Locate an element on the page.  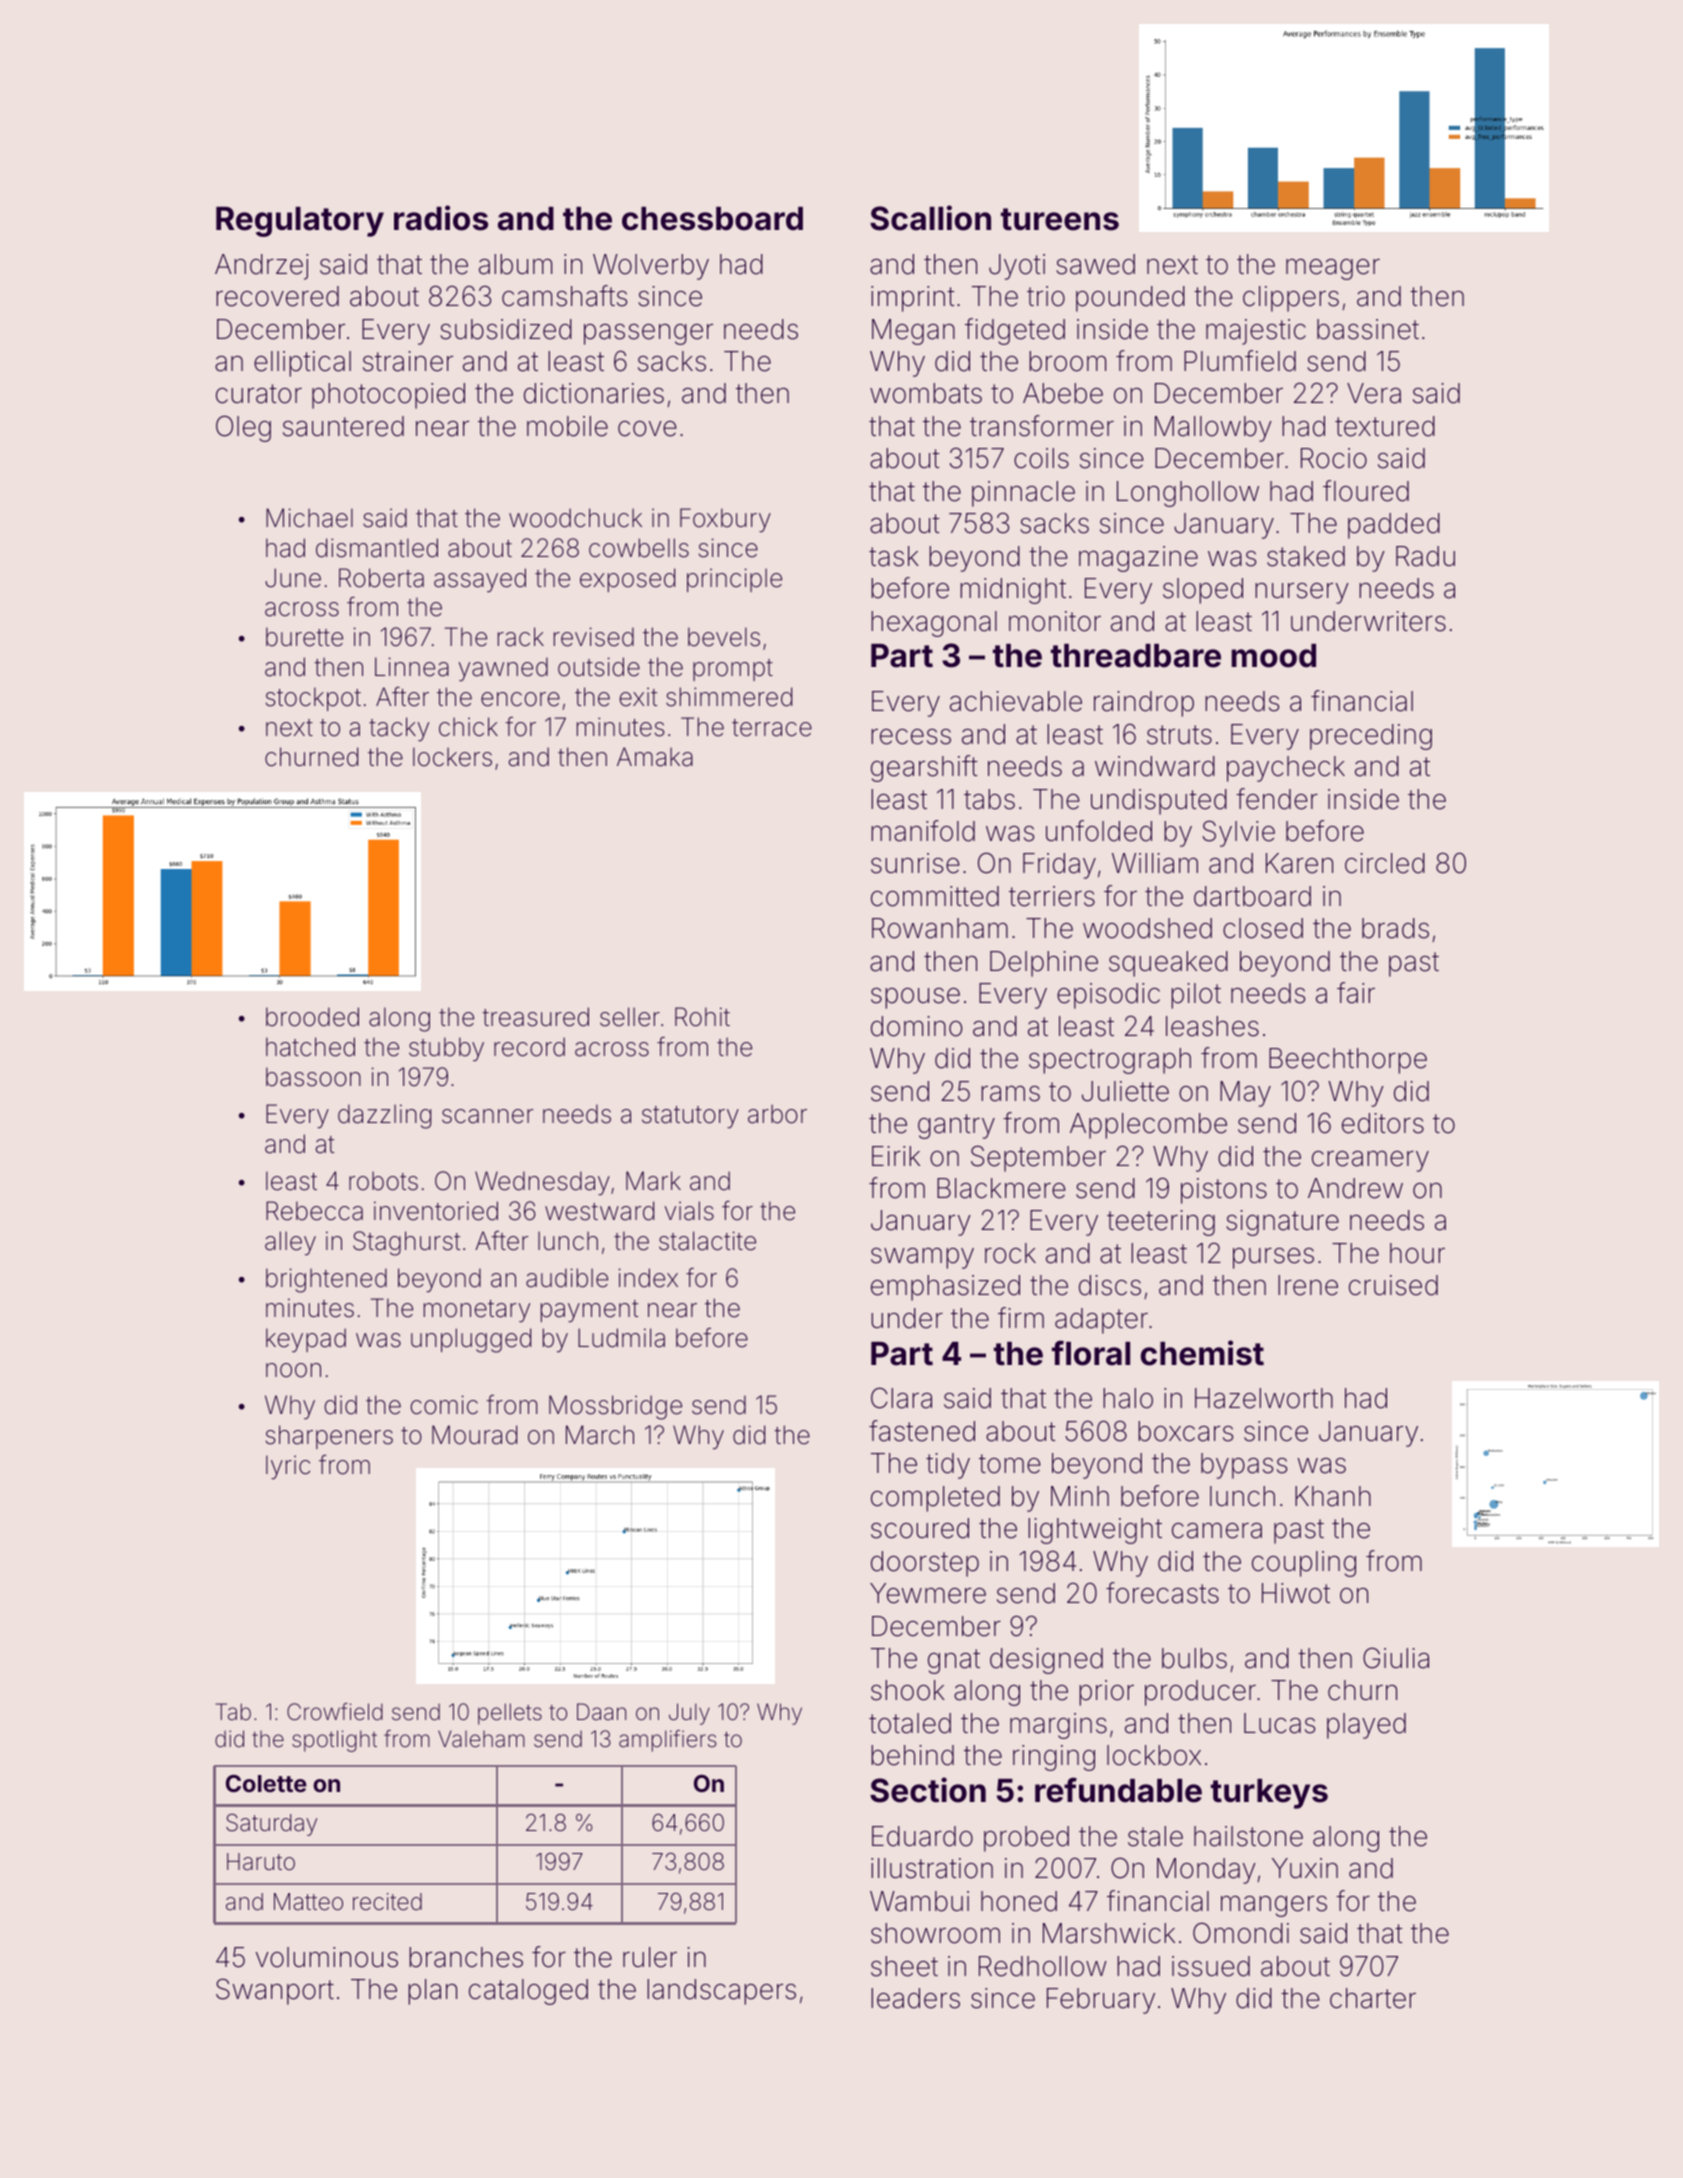
noon is located at coordinates (293, 1370).
